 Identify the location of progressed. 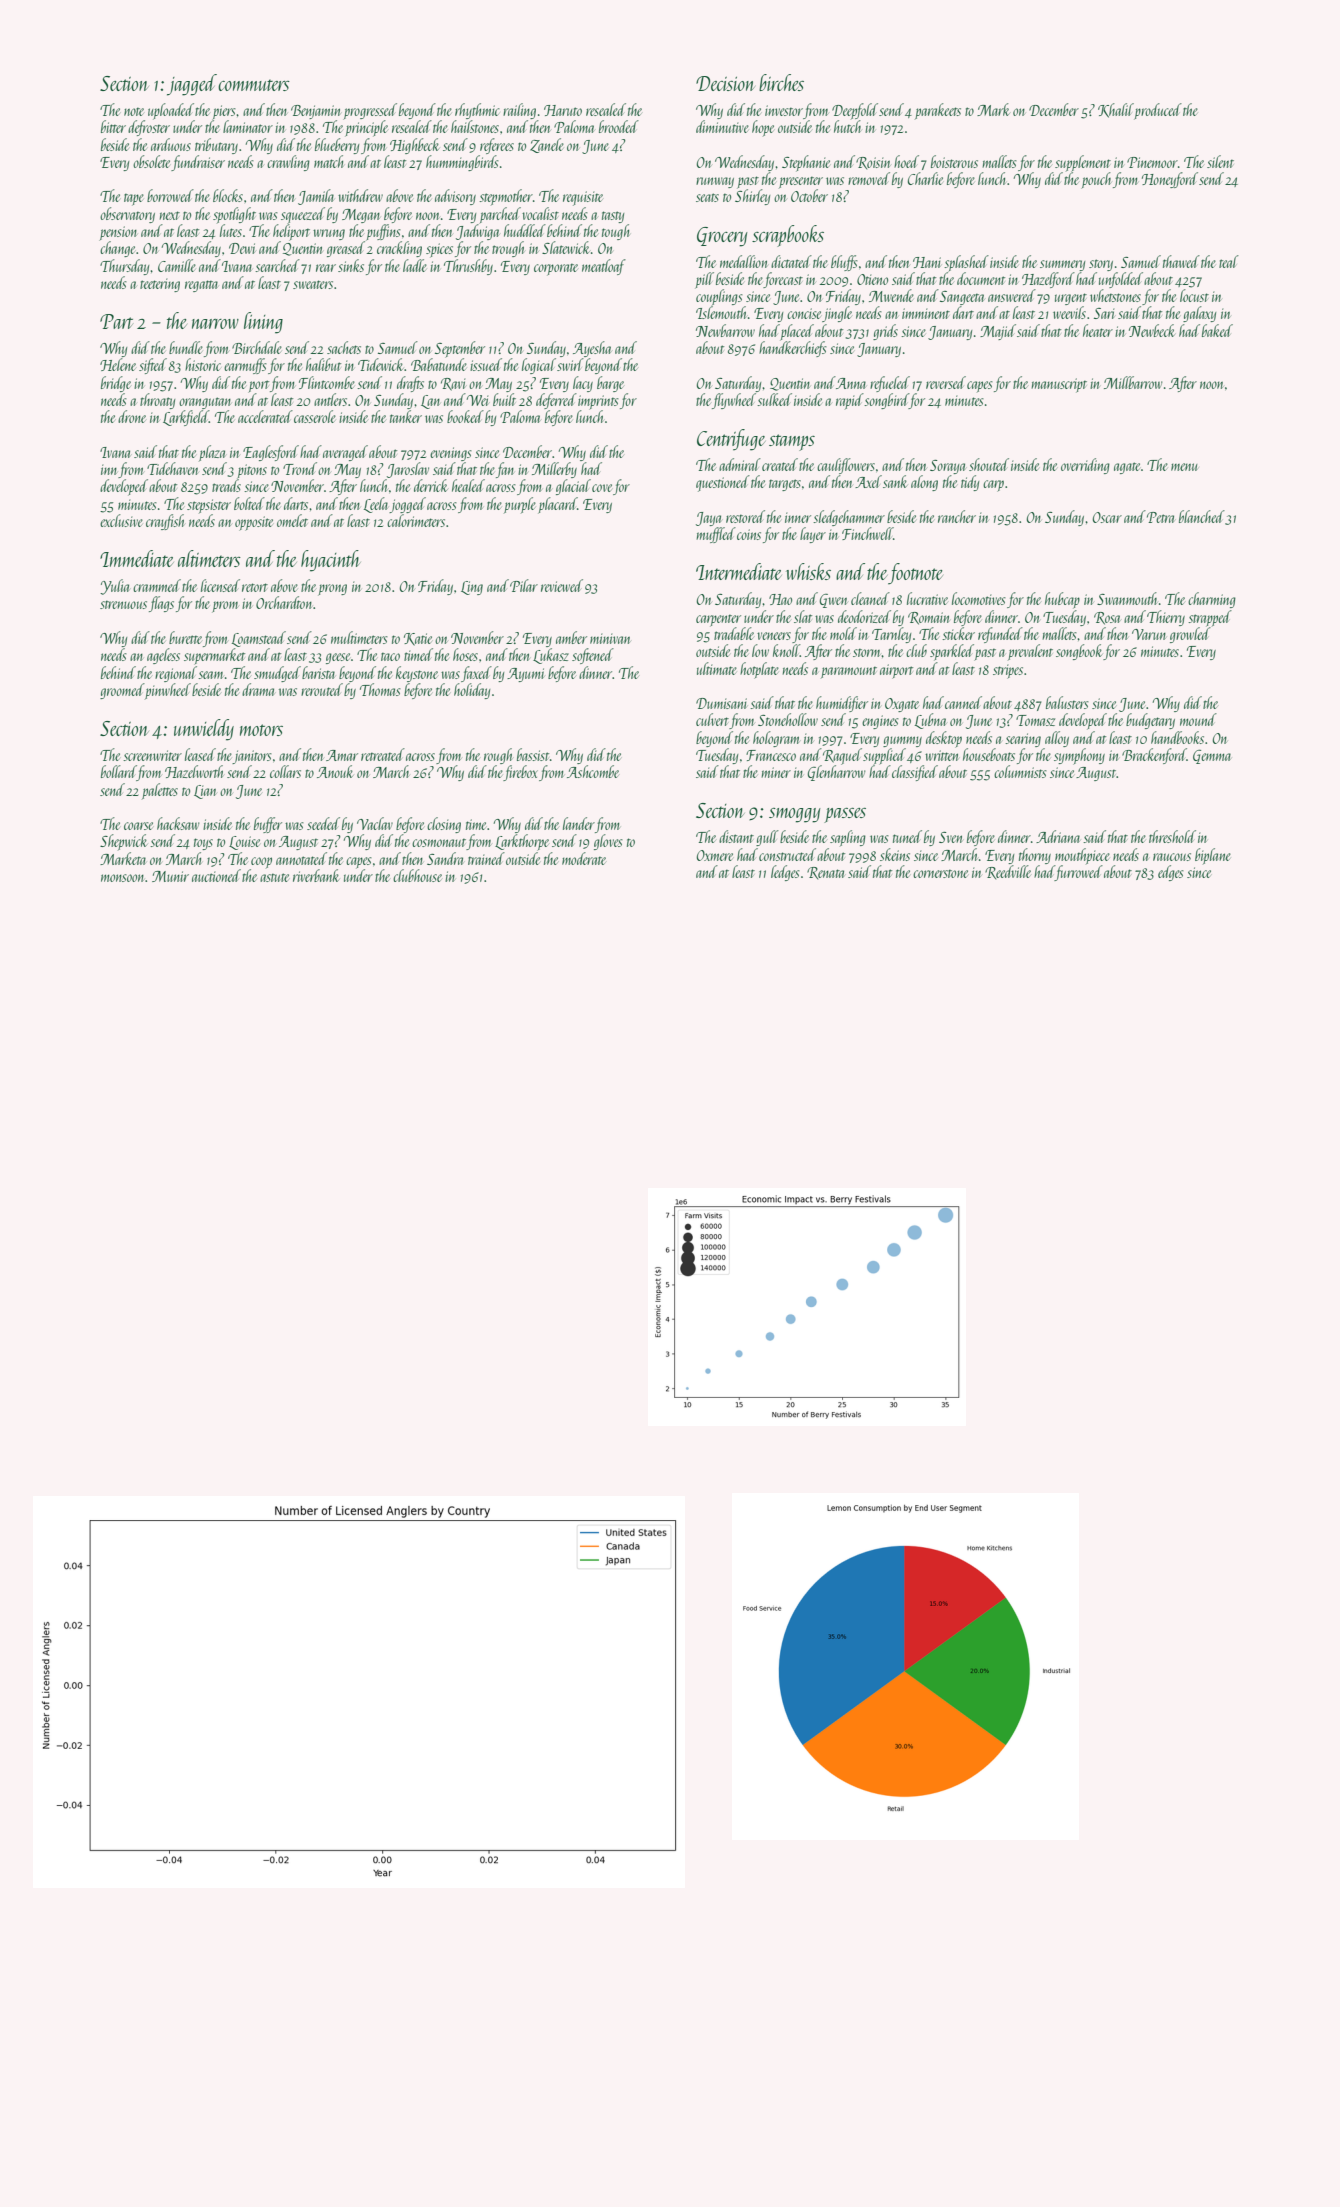
(370, 111).
